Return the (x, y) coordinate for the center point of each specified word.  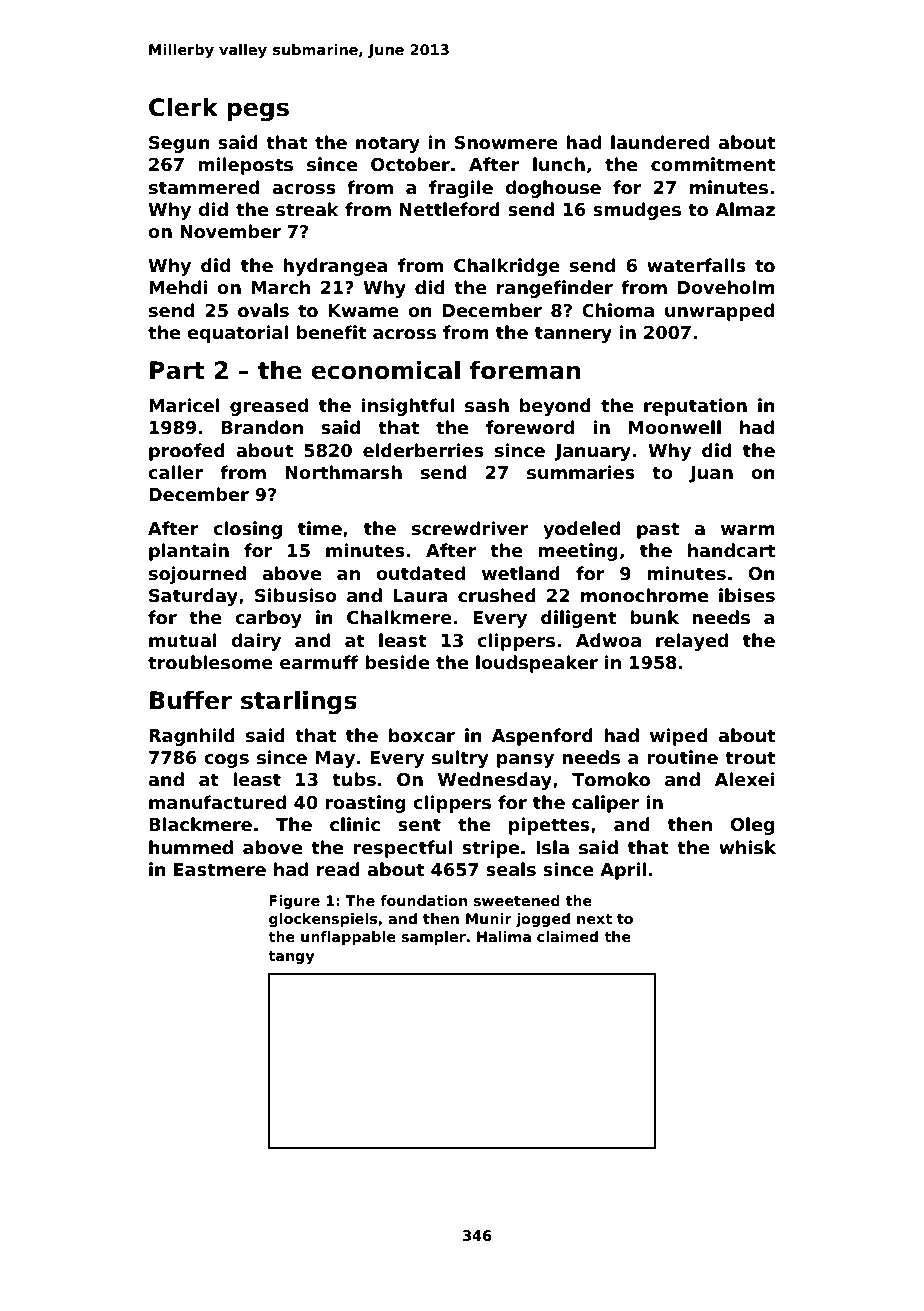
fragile (461, 189)
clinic (355, 824)
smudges (637, 211)
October (410, 164)
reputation (695, 407)
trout (750, 758)
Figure (294, 902)
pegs (258, 111)
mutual (183, 640)
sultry (460, 759)
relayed (692, 642)
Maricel (184, 405)
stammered (204, 187)
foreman (525, 370)
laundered (660, 142)
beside (397, 662)
